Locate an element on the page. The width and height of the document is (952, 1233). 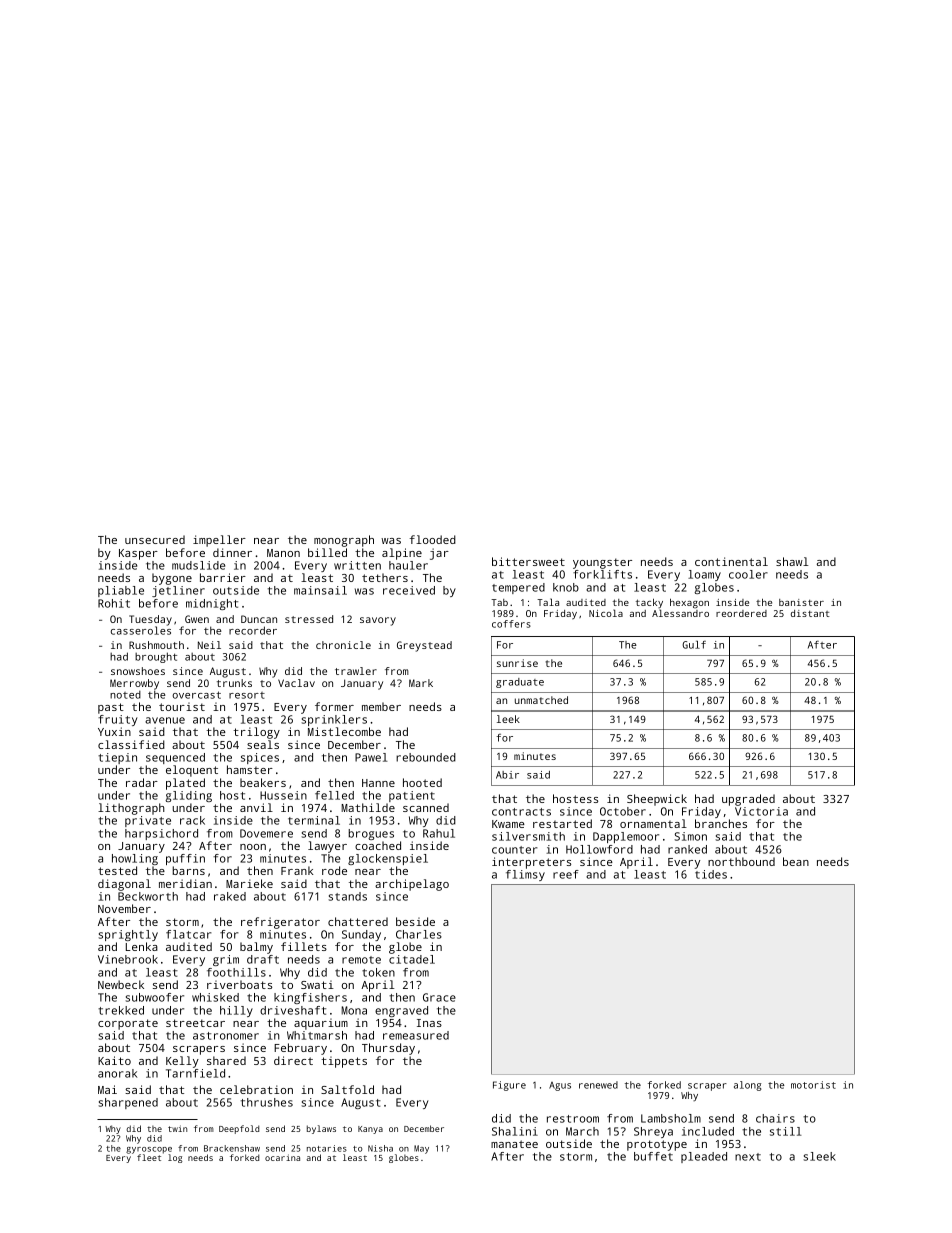
loamy is located at coordinates (704, 575).
